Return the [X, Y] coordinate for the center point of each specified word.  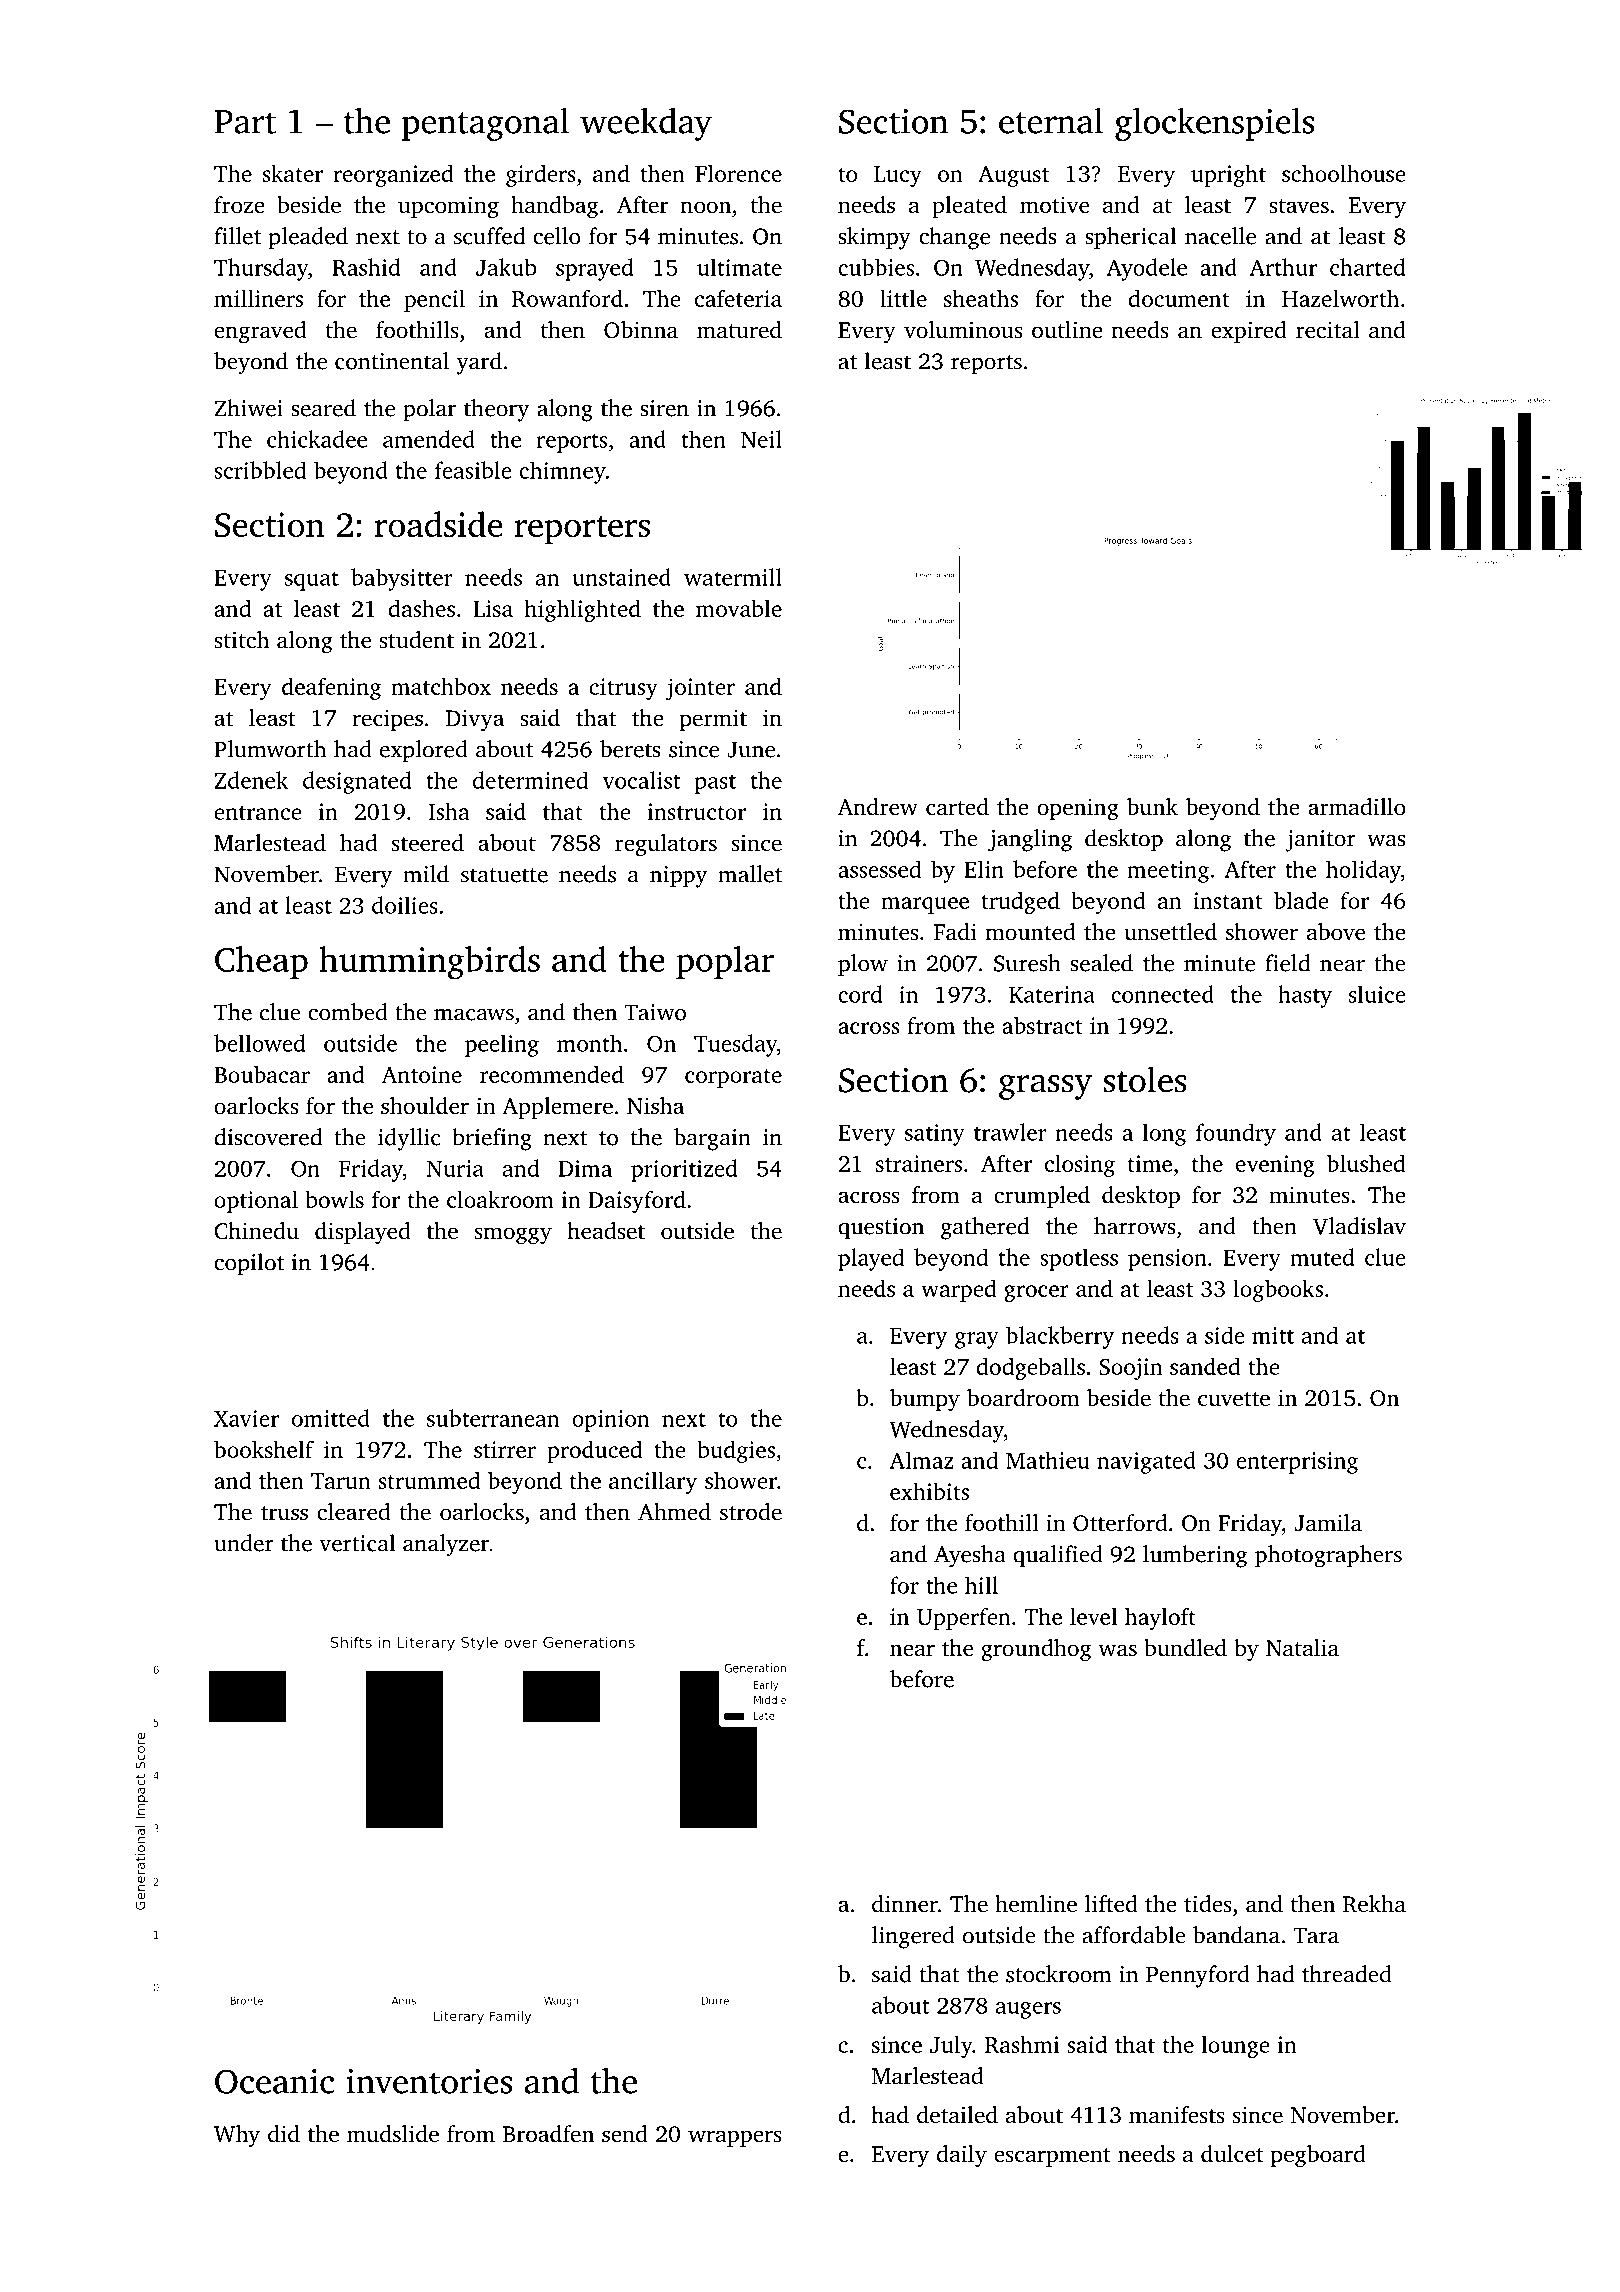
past [715, 784]
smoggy [513, 1236]
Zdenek [251, 780]
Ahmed [674, 1512]
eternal [1051, 121]
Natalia [1302, 1647]
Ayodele [1147, 269]
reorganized [393, 175]
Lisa [493, 608]
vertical [357, 1543]
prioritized [684, 1170]
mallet [750, 874]
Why [237, 2136]
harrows [1135, 1226]
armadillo [1357, 806]
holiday [1363, 871]
